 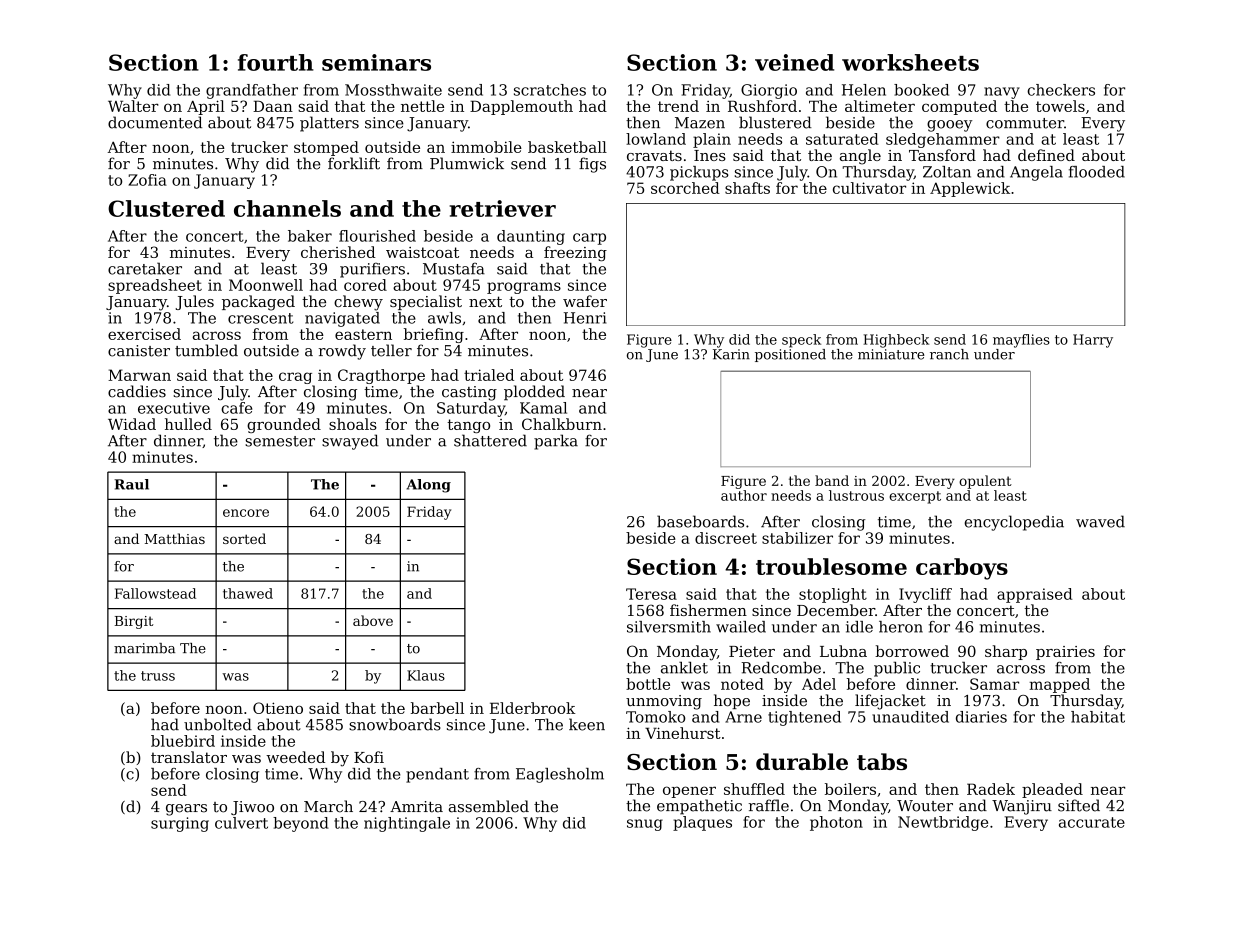 What do you see at coordinates (248, 593) in the document?
I see `thawed` at bounding box center [248, 593].
